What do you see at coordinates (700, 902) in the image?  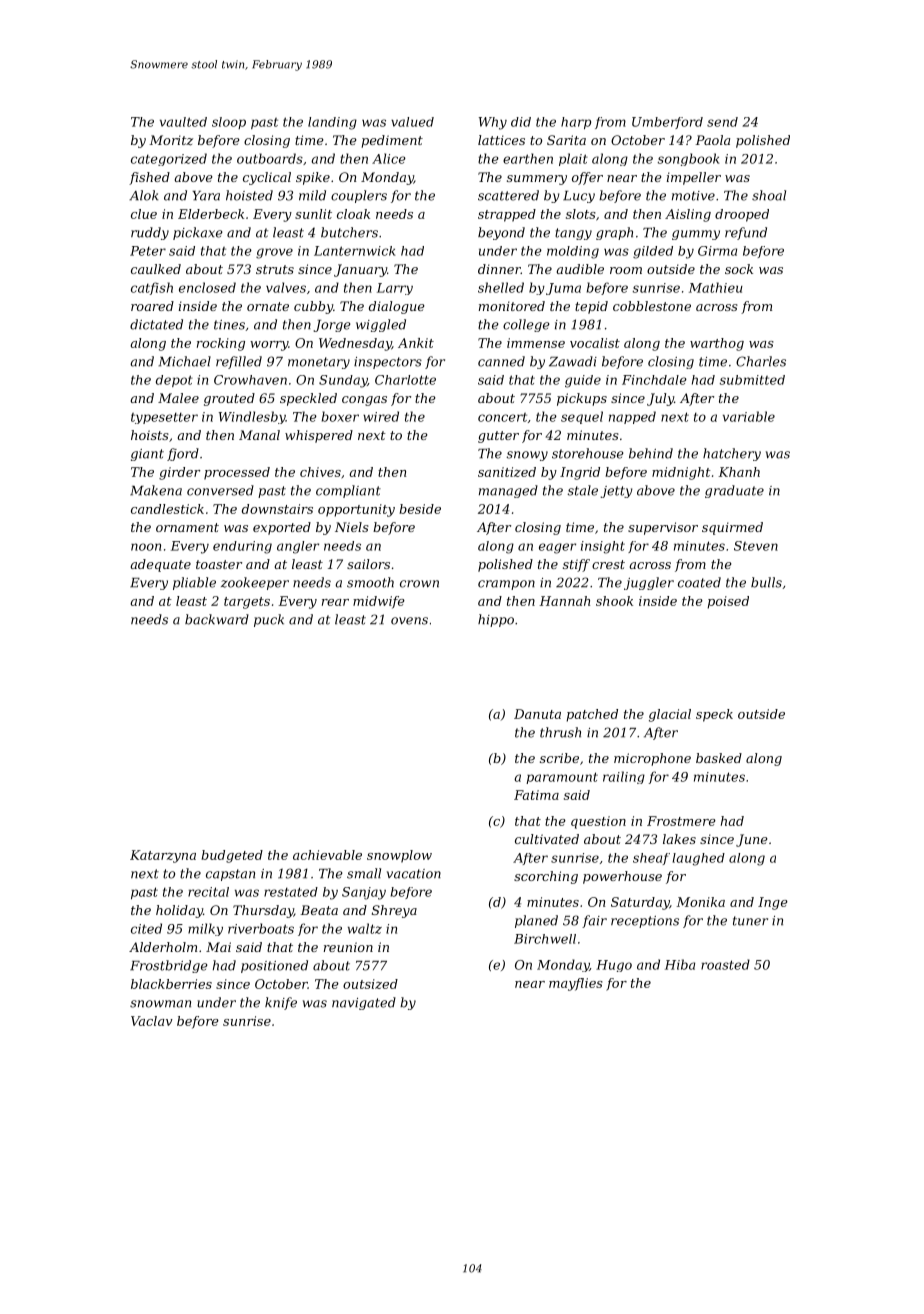 I see `Monika` at bounding box center [700, 902].
